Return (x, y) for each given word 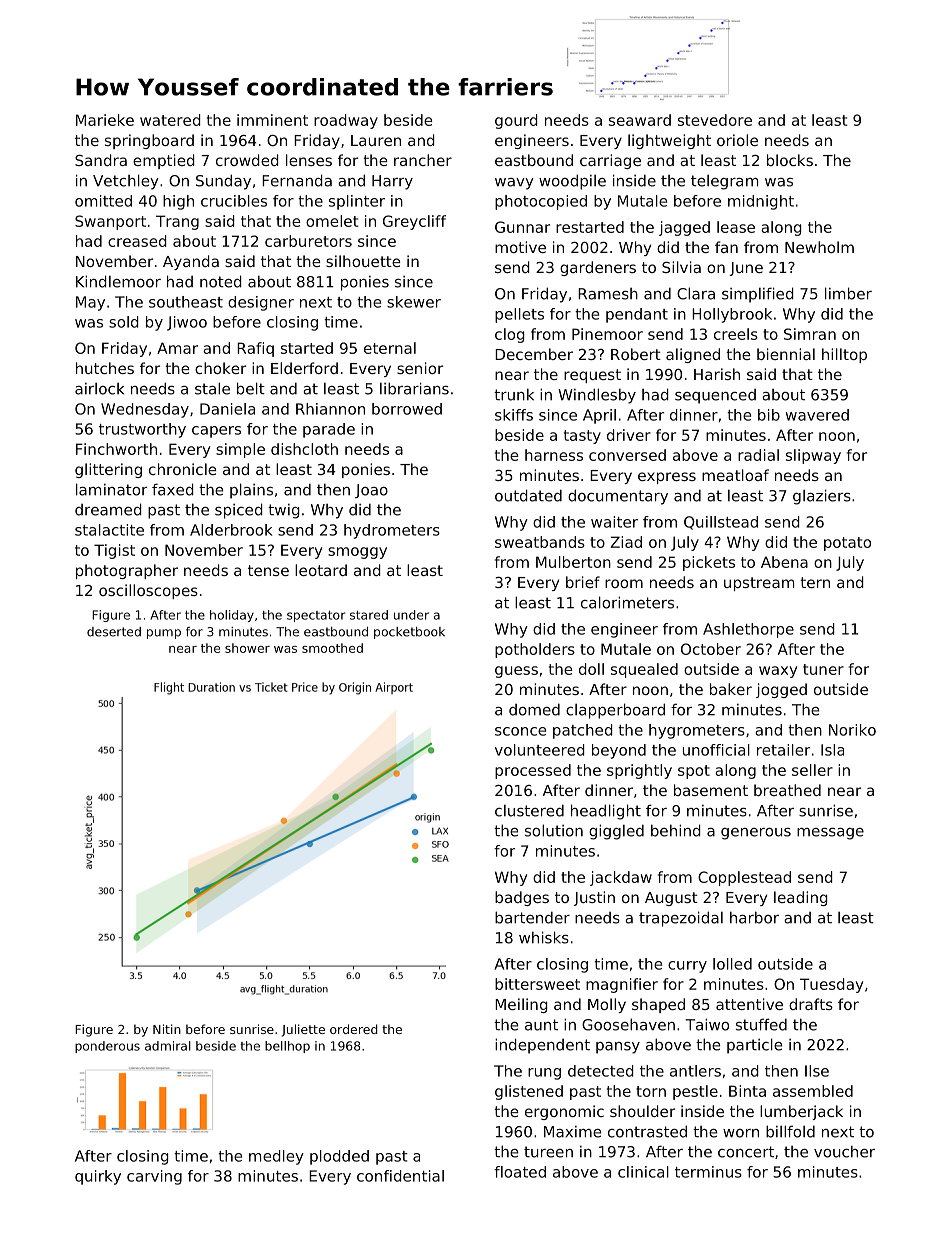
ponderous (107, 1047)
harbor (754, 918)
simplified (758, 295)
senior (420, 368)
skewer (414, 302)
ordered (354, 1029)
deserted (114, 632)
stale (212, 388)
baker (731, 689)
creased (137, 241)
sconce (520, 731)
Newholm (819, 247)
